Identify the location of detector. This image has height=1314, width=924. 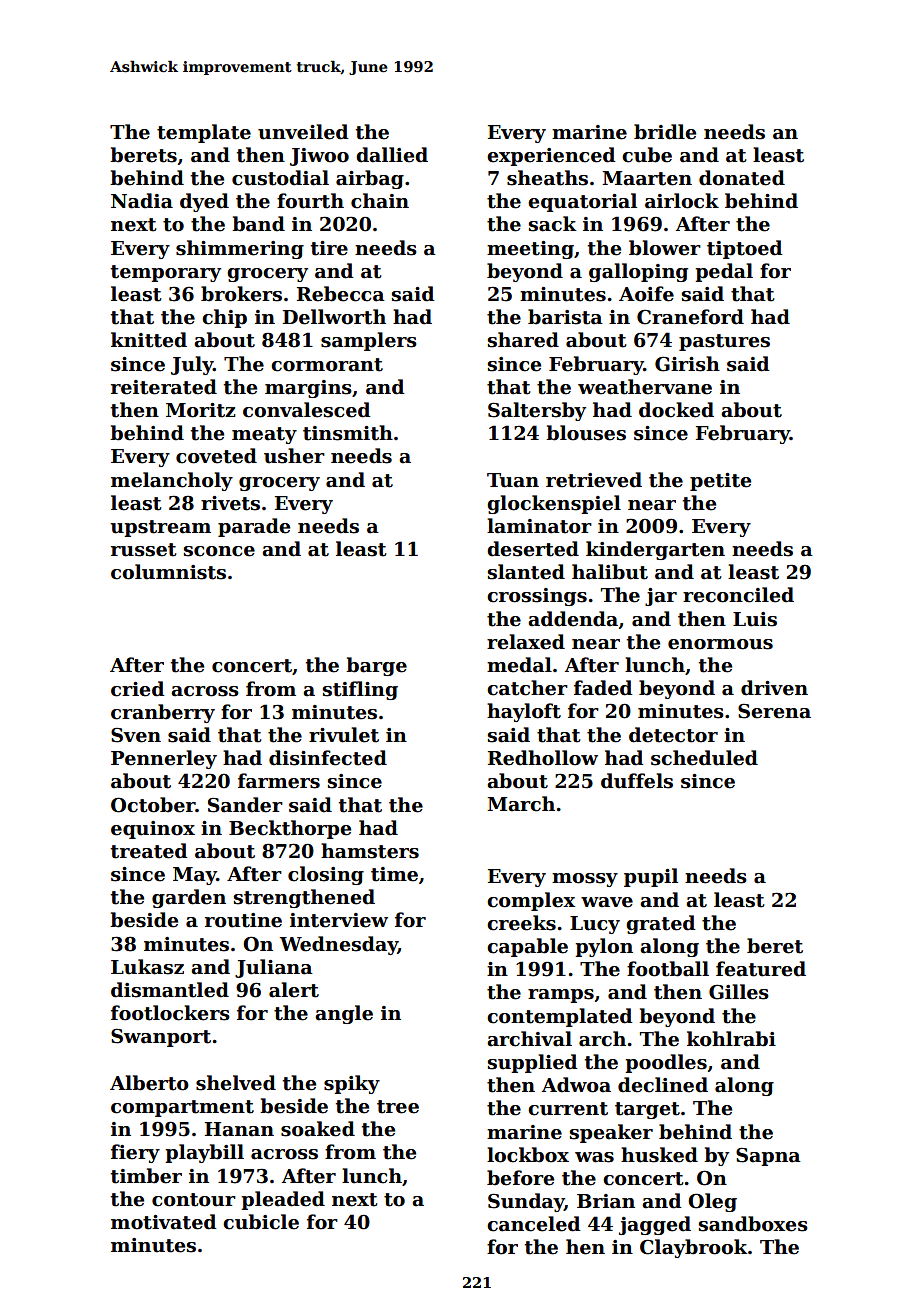
(673, 735).
